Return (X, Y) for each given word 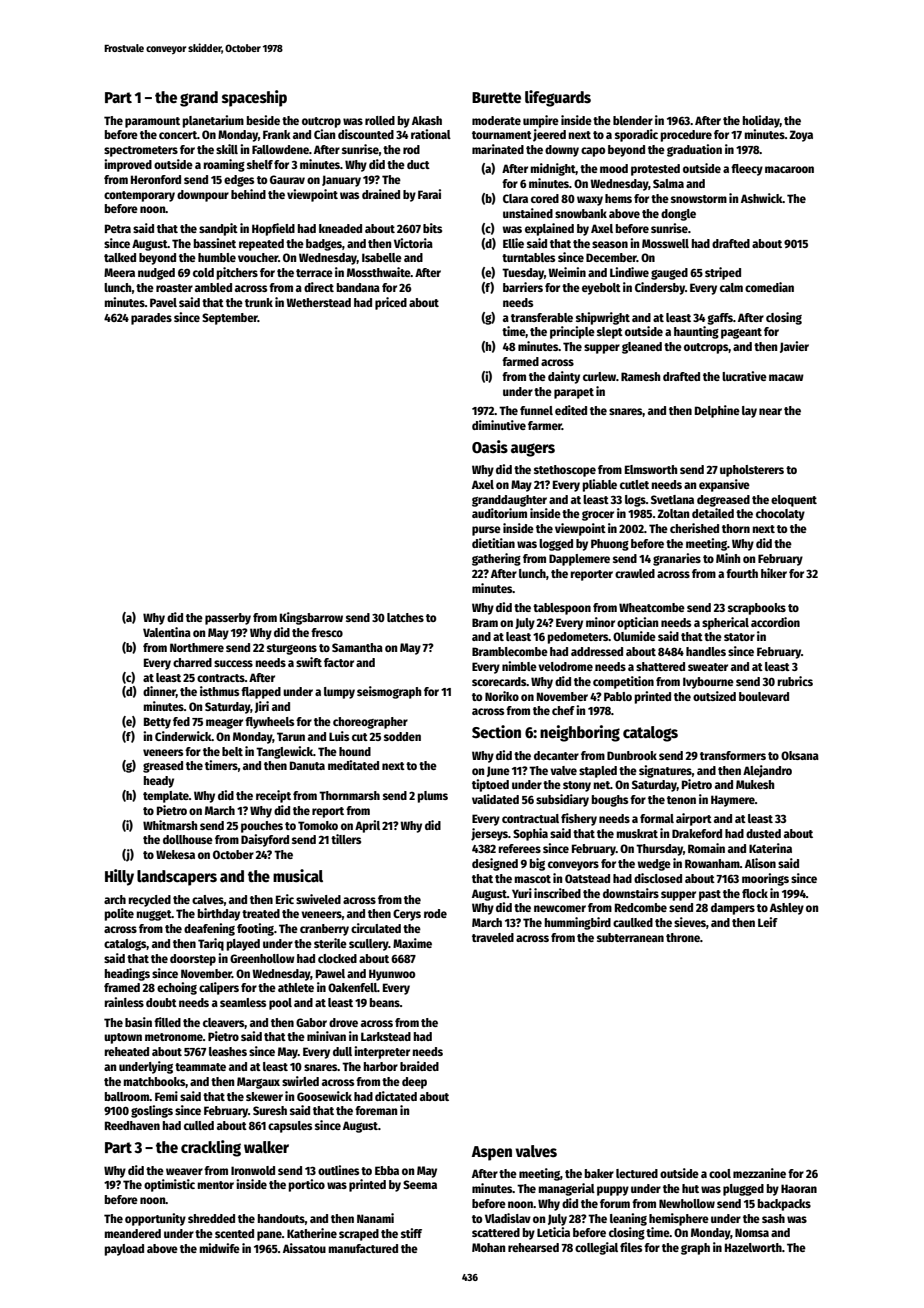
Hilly (119, 877)
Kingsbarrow (311, 618)
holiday (761, 121)
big (537, 864)
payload (124, 1250)
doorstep (193, 960)
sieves (690, 922)
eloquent (794, 501)
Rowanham (712, 863)
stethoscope (565, 471)
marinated (498, 149)
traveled (493, 937)
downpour (203, 196)
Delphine (717, 411)
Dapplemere (579, 560)
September (230, 319)
